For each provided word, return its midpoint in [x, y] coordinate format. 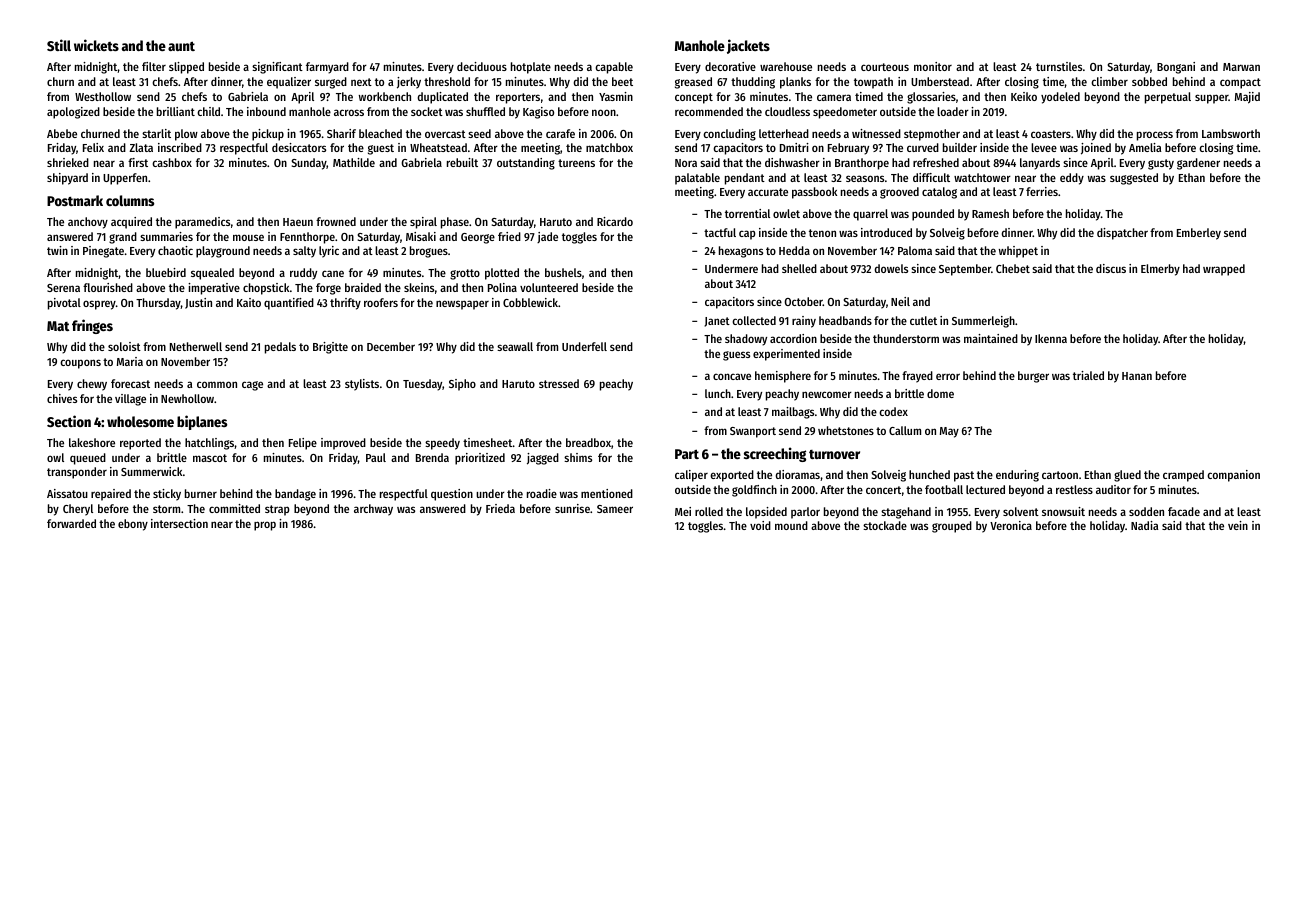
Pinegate [103, 252]
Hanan [1137, 376]
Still [59, 45]
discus [1111, 268]
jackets [748, 46]
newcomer [827, 394]
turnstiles [1059, 66]
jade [547, 237]
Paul [376, 457]
